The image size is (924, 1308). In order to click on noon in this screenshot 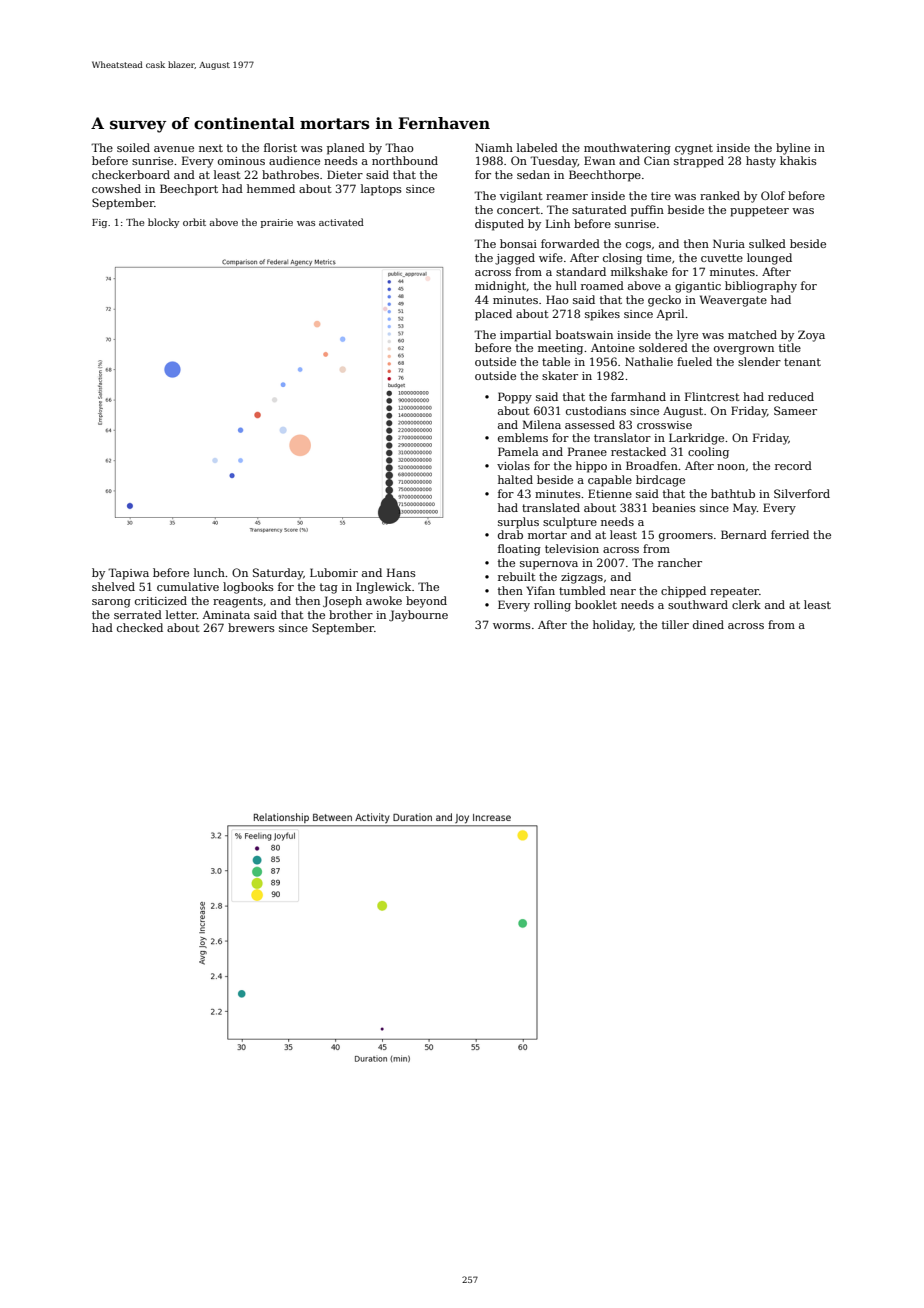, I will do `click(731, 467)`.
